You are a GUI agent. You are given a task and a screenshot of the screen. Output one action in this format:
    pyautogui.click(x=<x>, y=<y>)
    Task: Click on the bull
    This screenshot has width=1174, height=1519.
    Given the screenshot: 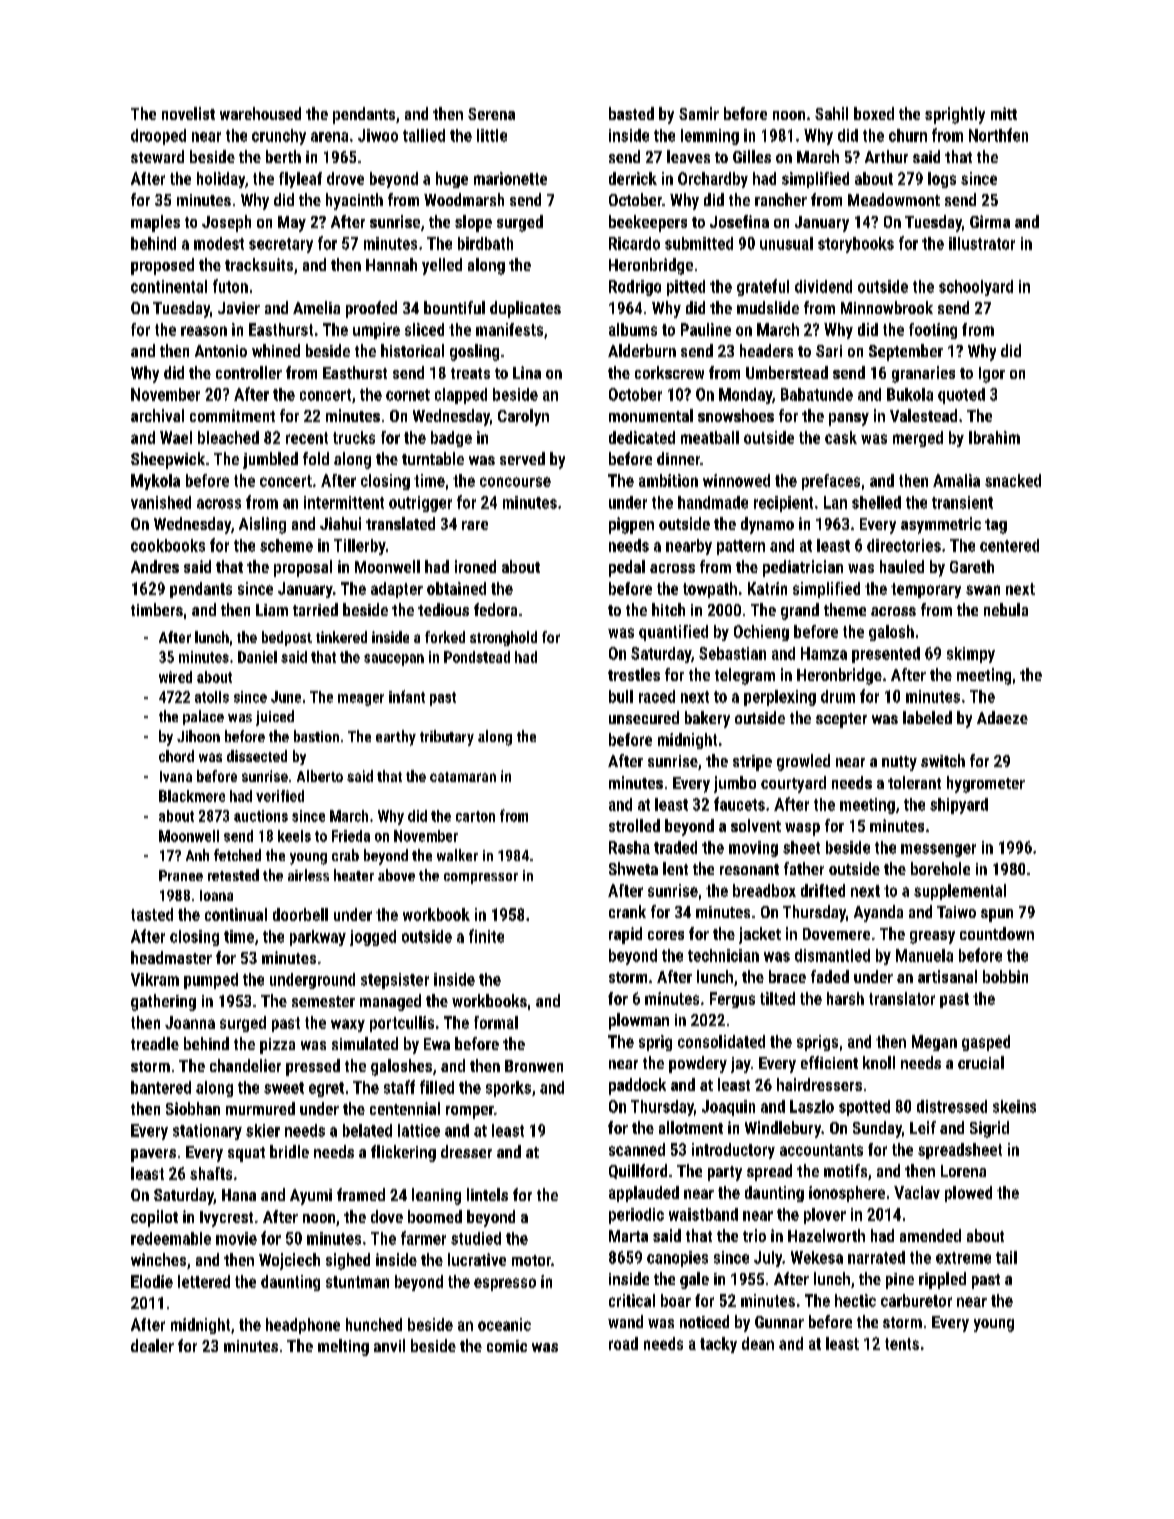 What is the action you would take?
    pyautogui.click(x=621, y=696)
